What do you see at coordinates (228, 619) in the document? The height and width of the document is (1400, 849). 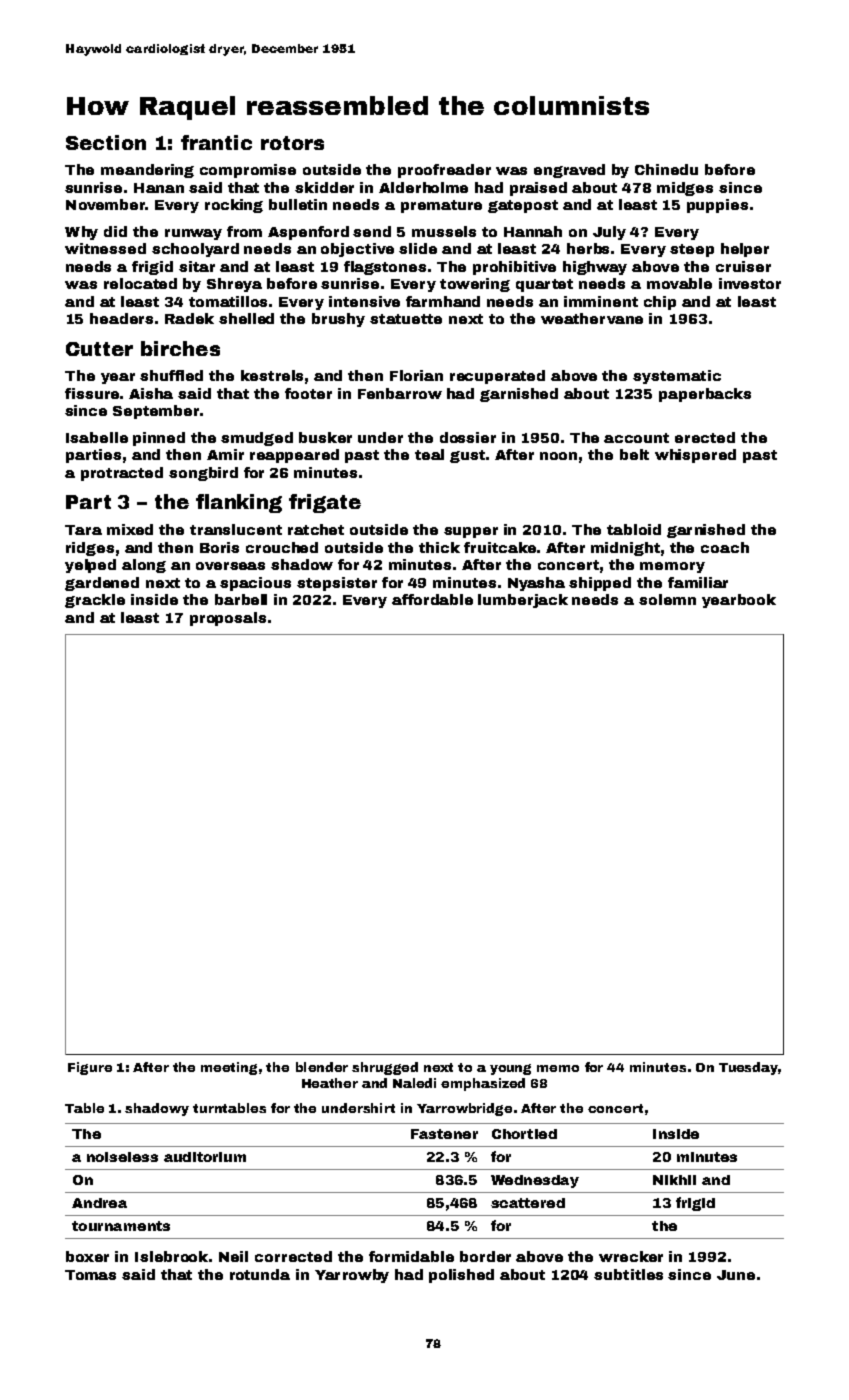 I see `proposals` at bounding box center [228, 619].
